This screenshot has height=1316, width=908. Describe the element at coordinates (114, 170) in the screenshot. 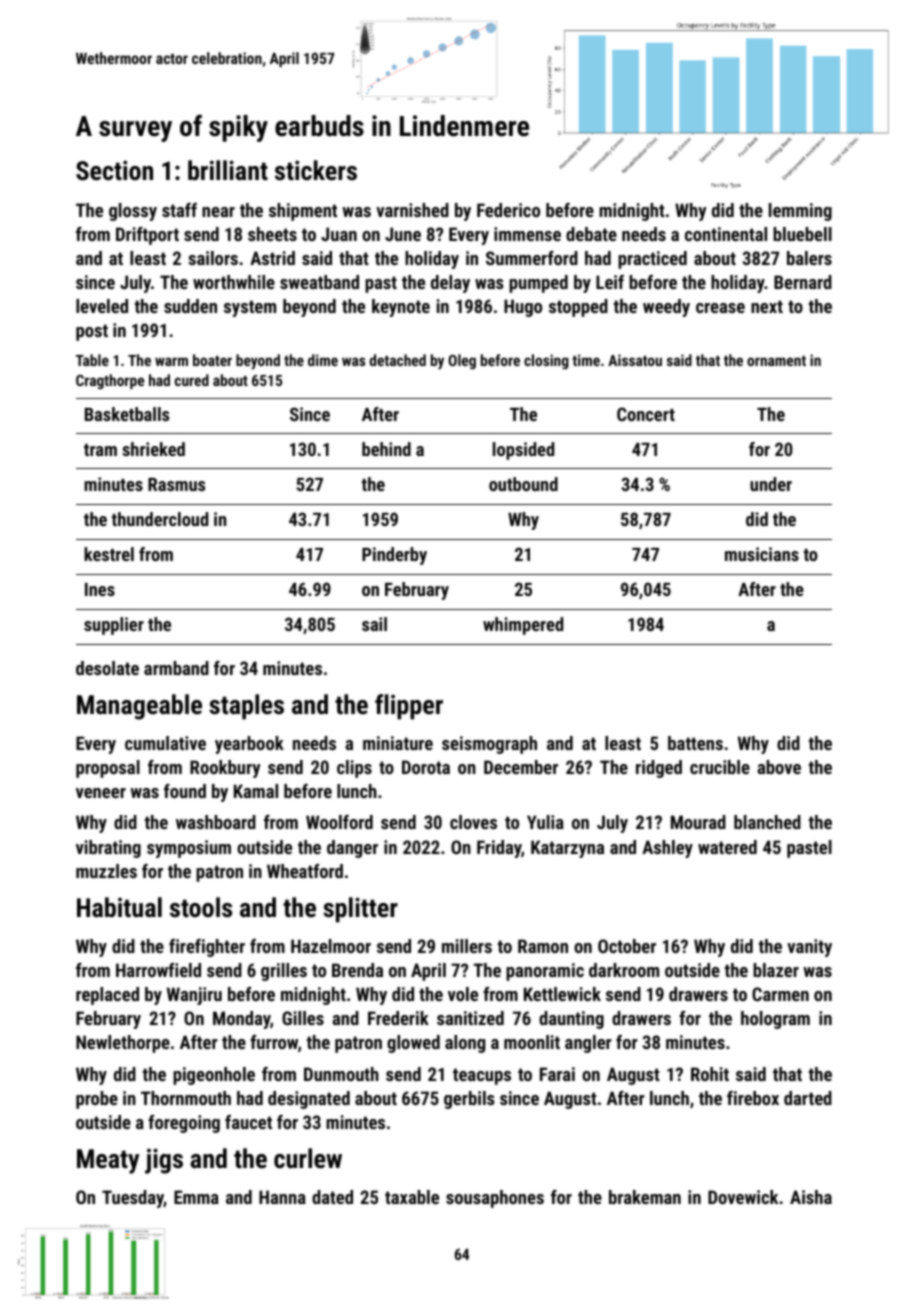

I see `Section` at that location.
